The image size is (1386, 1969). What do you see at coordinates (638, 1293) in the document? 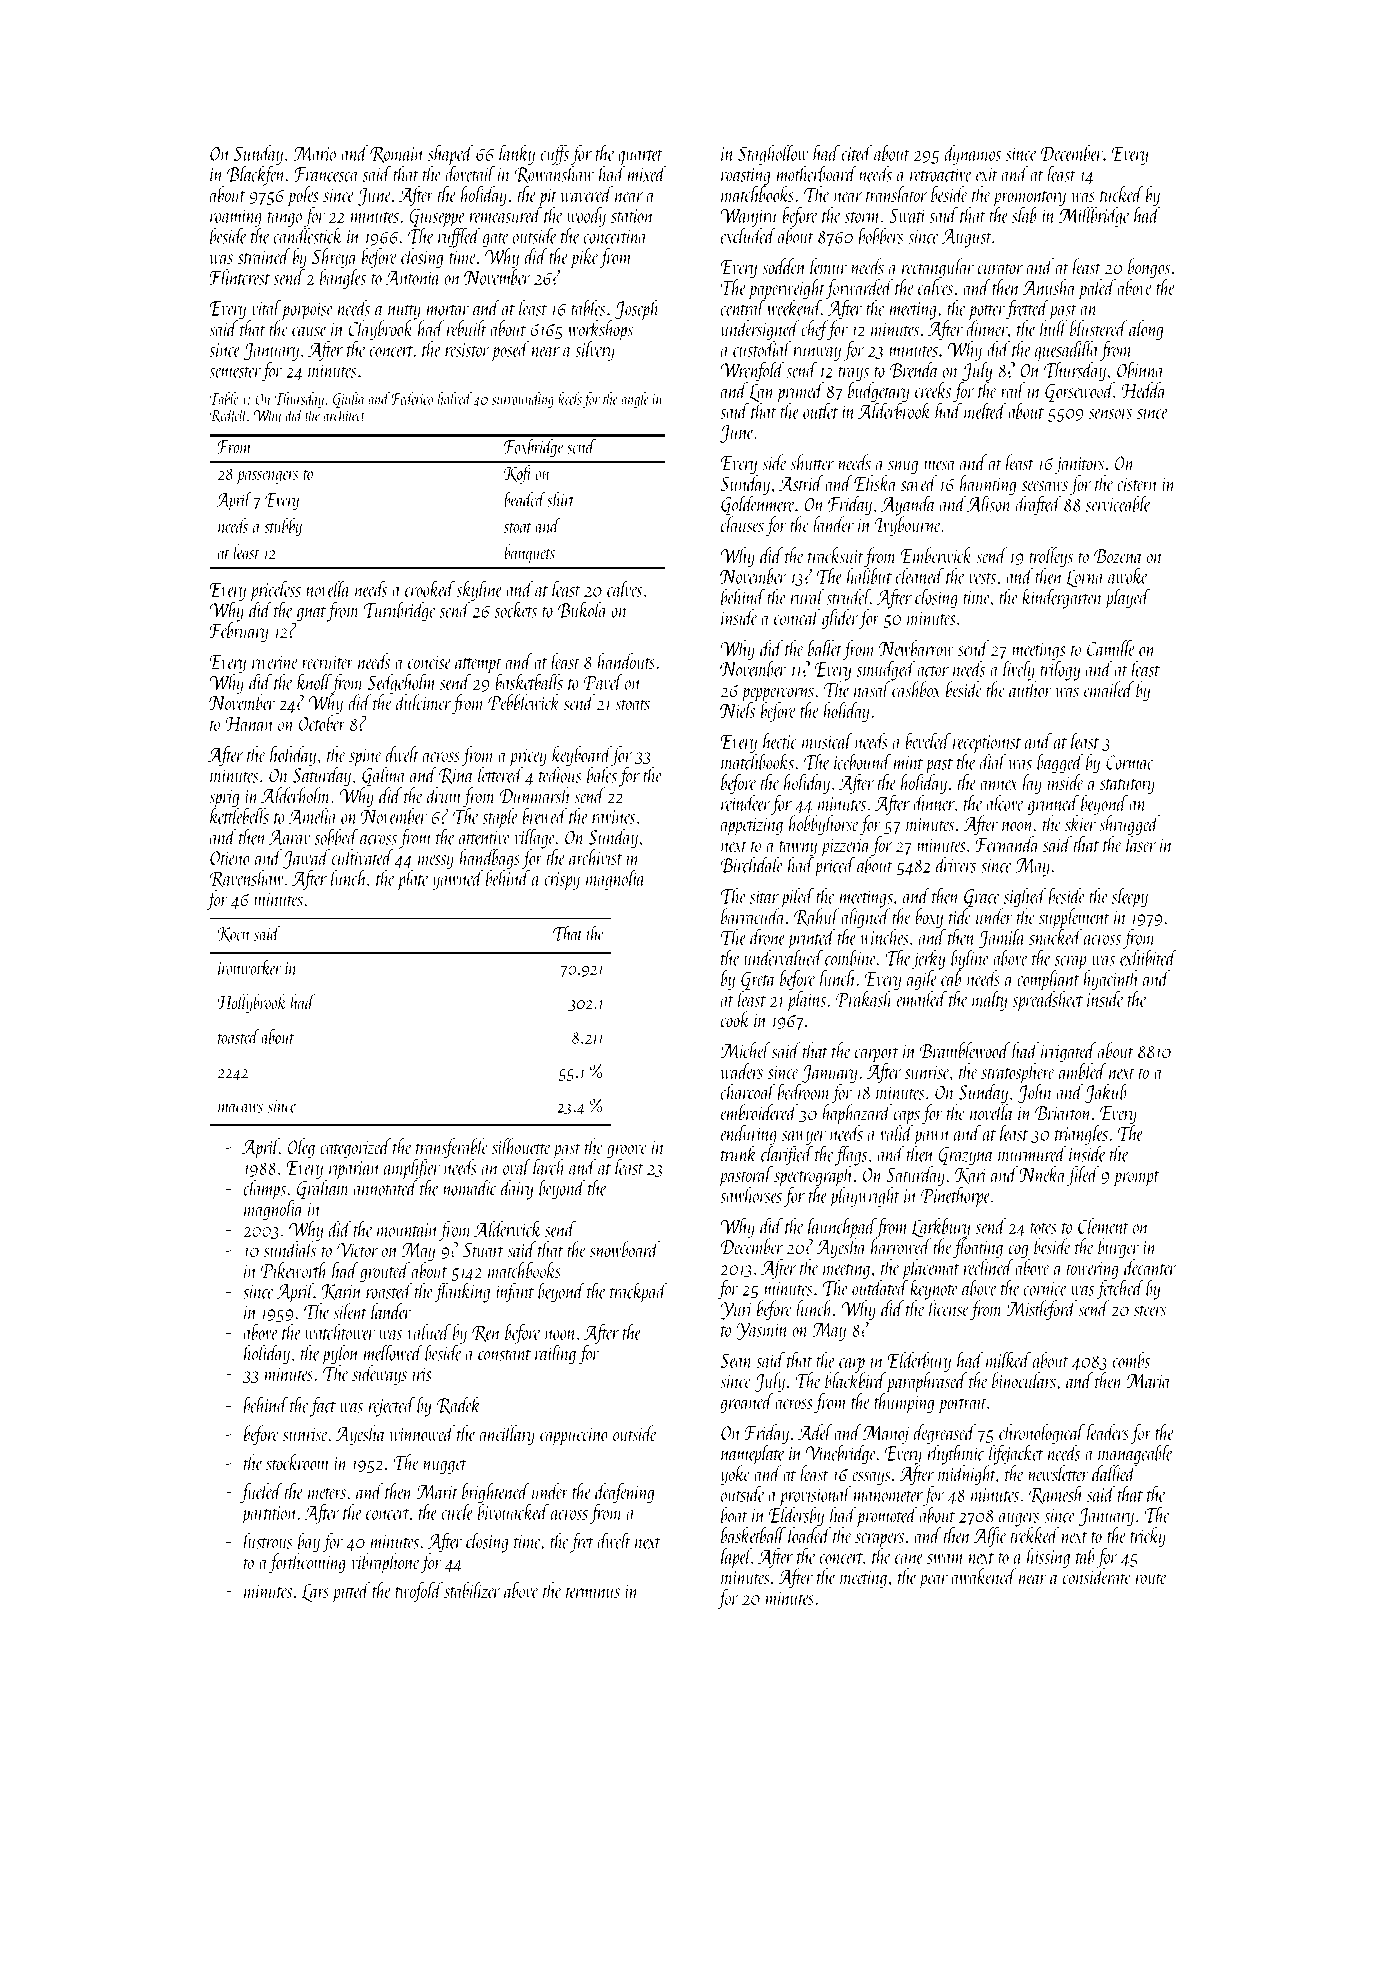
I see `trackpad` at bounding box center [638, 1293].
